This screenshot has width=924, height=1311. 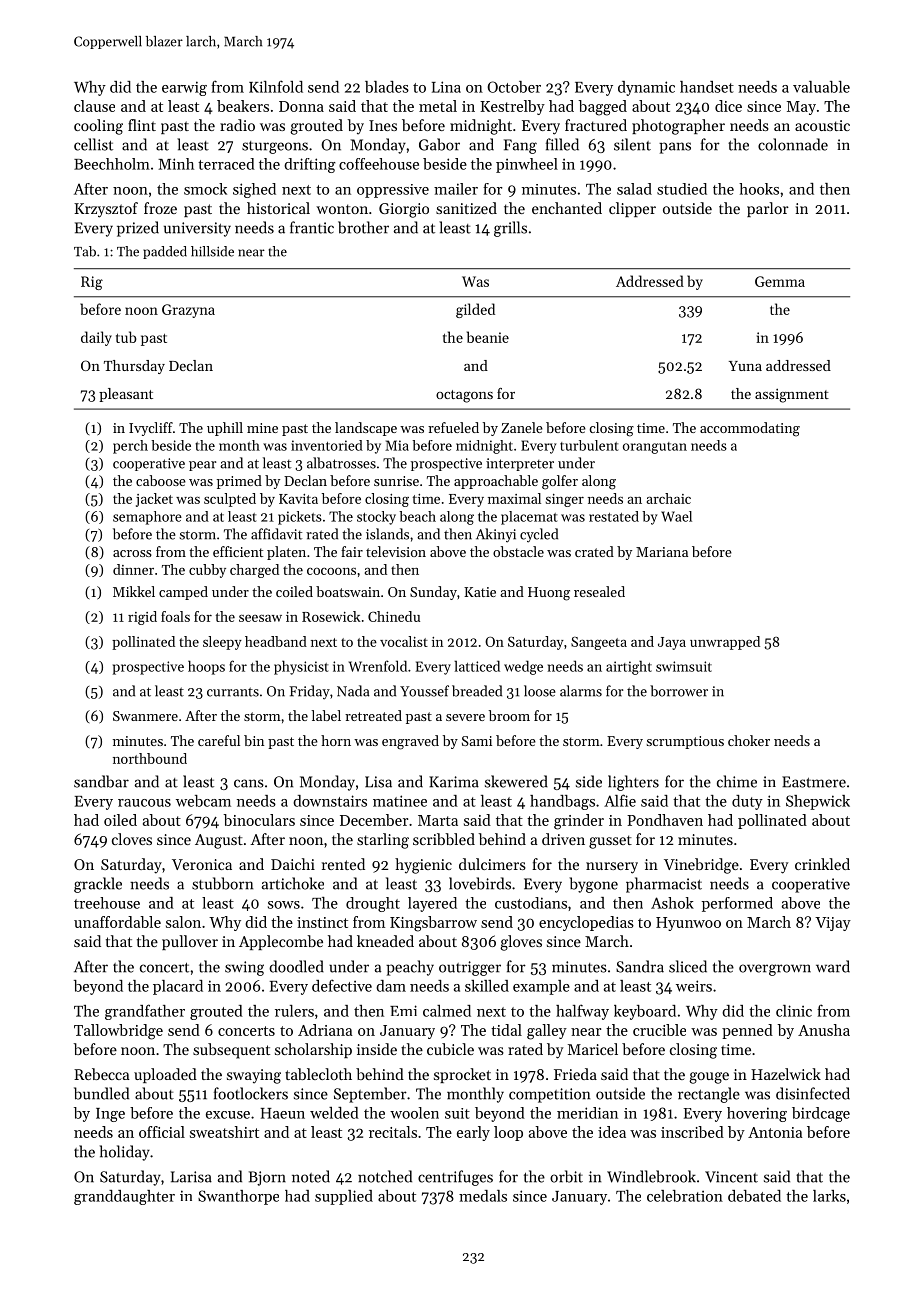 What do you see at coordinates (725, 643) in the screenshot?
I see `unwrapped` at bounding box center [725, 643].
